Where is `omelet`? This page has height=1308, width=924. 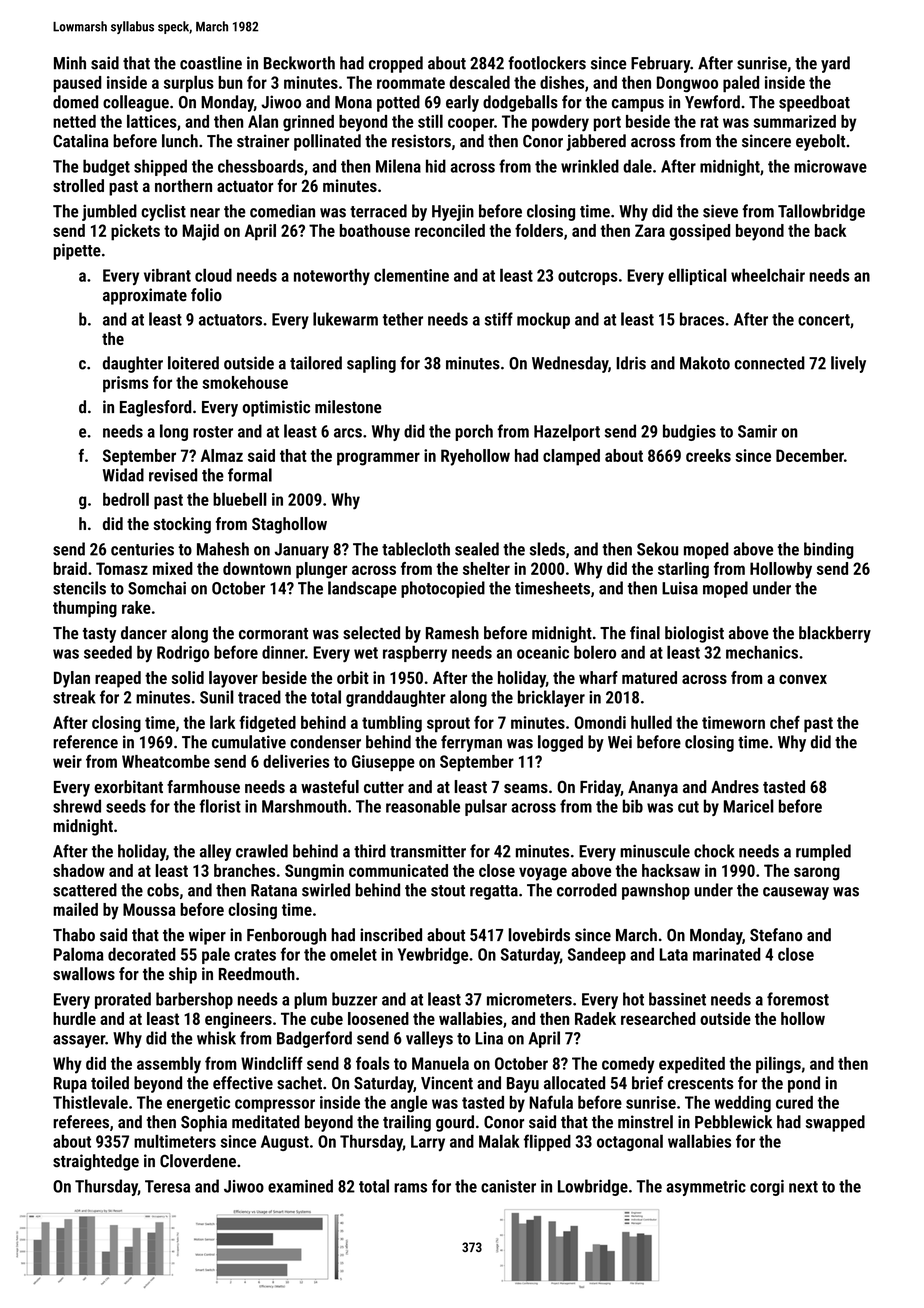
omelet is located at coordinates (353, 954).
